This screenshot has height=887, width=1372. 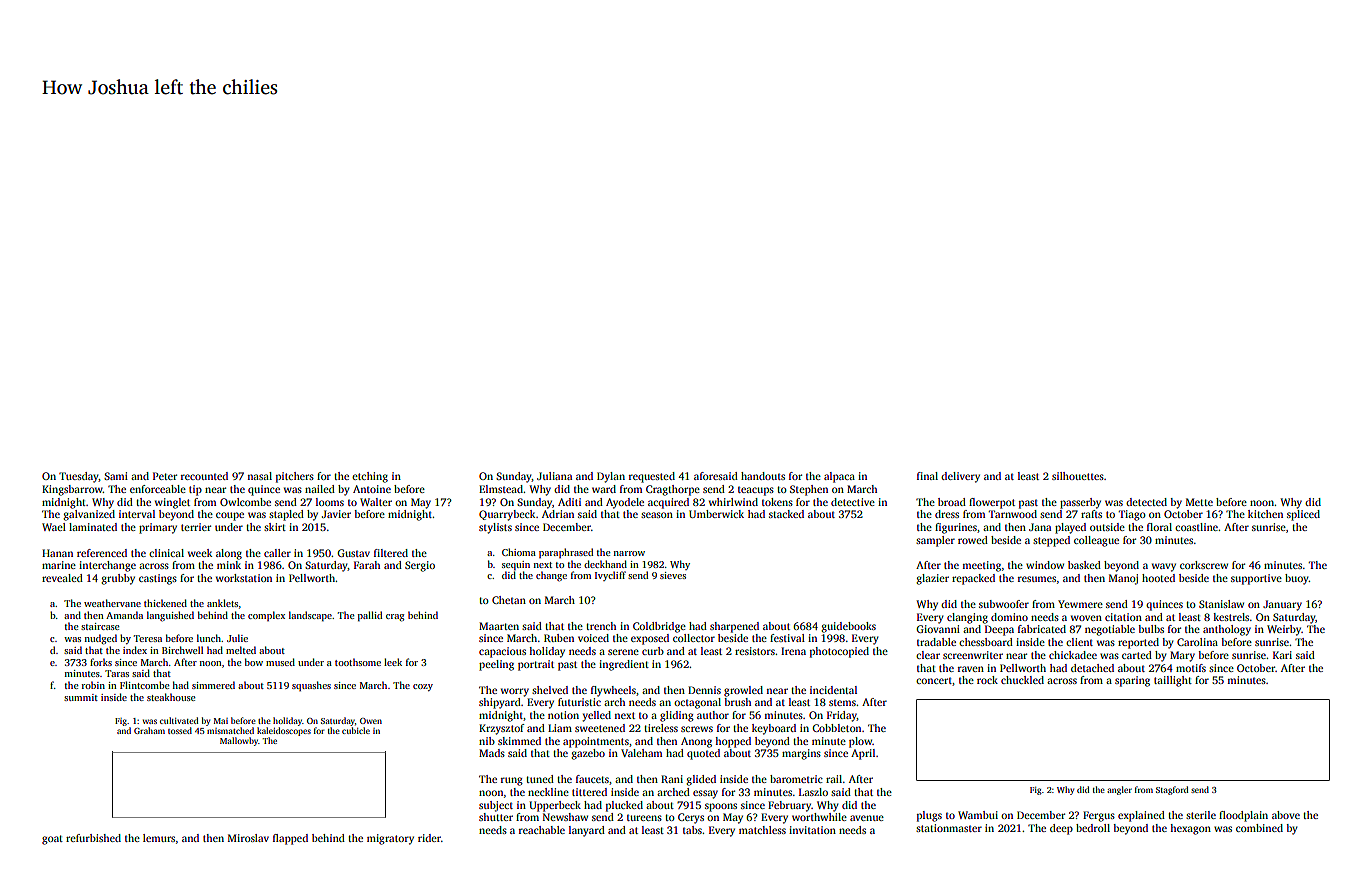 I want to click on Krzysztof, so click(x=501, y=729).
